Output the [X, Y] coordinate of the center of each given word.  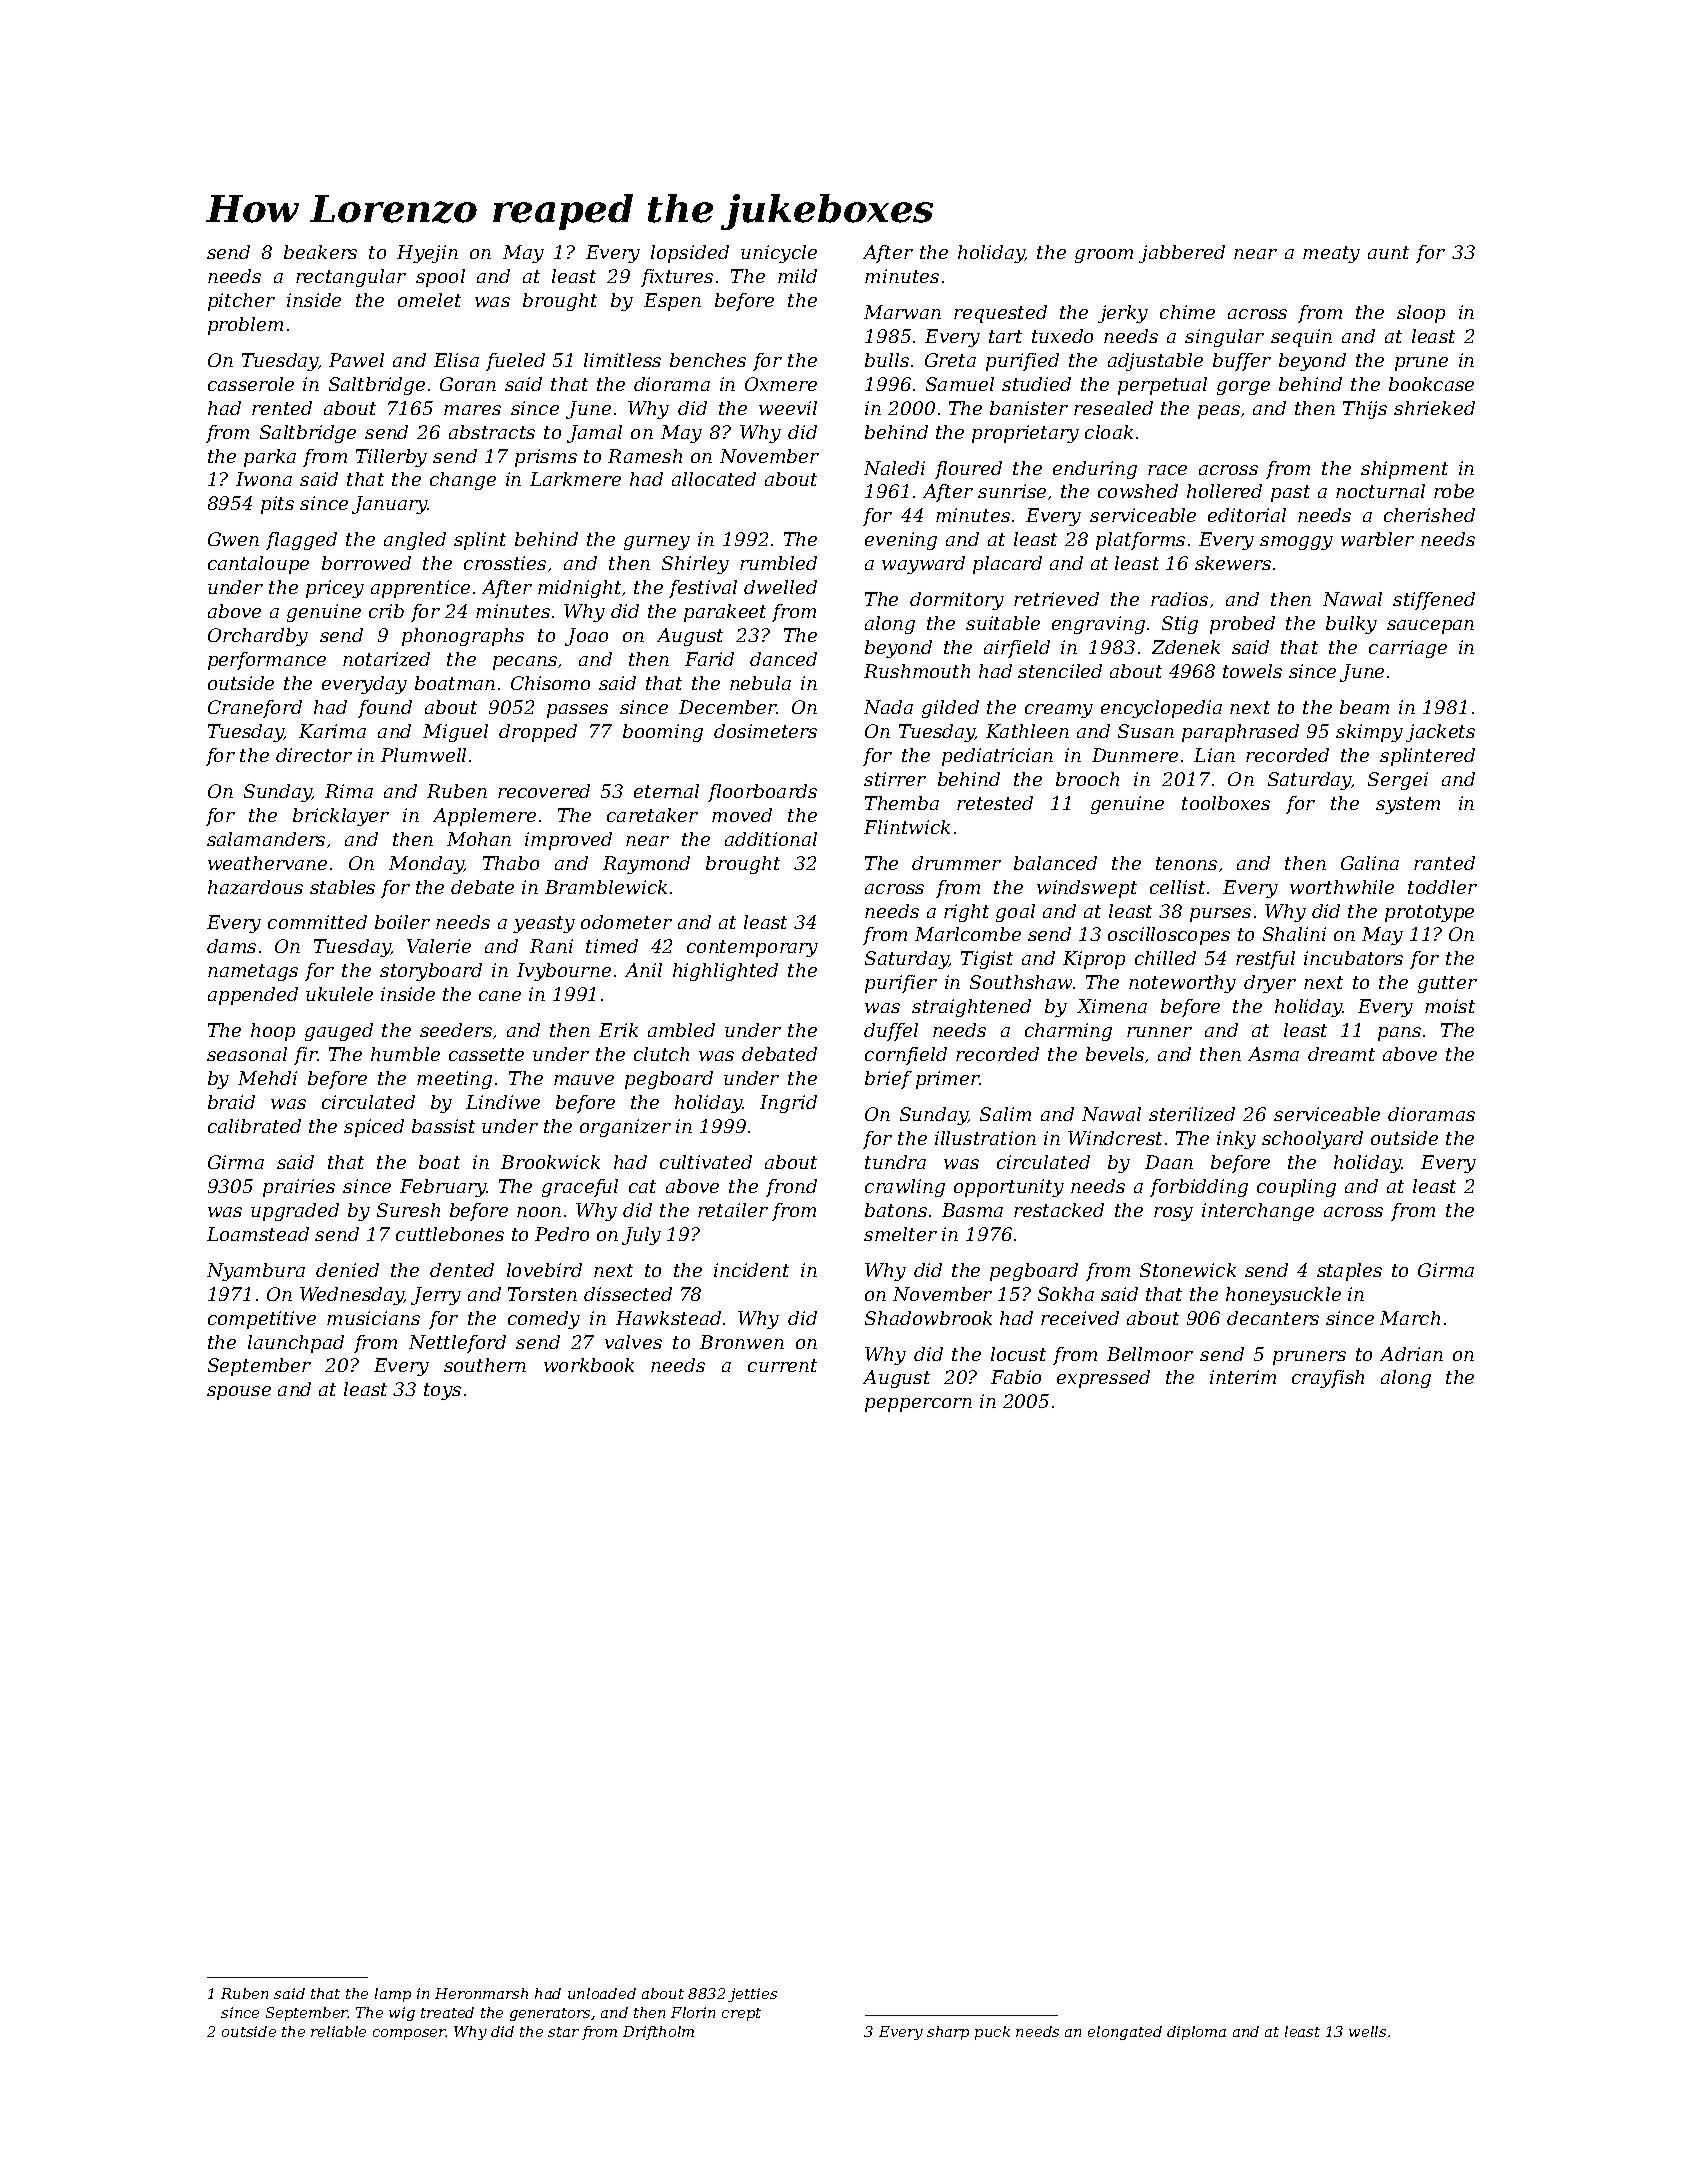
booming [663, 733]
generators [550, 2014]
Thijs [1365, 410]
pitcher [241, 302]
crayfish [1328, 1379]
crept [741, 2014]
